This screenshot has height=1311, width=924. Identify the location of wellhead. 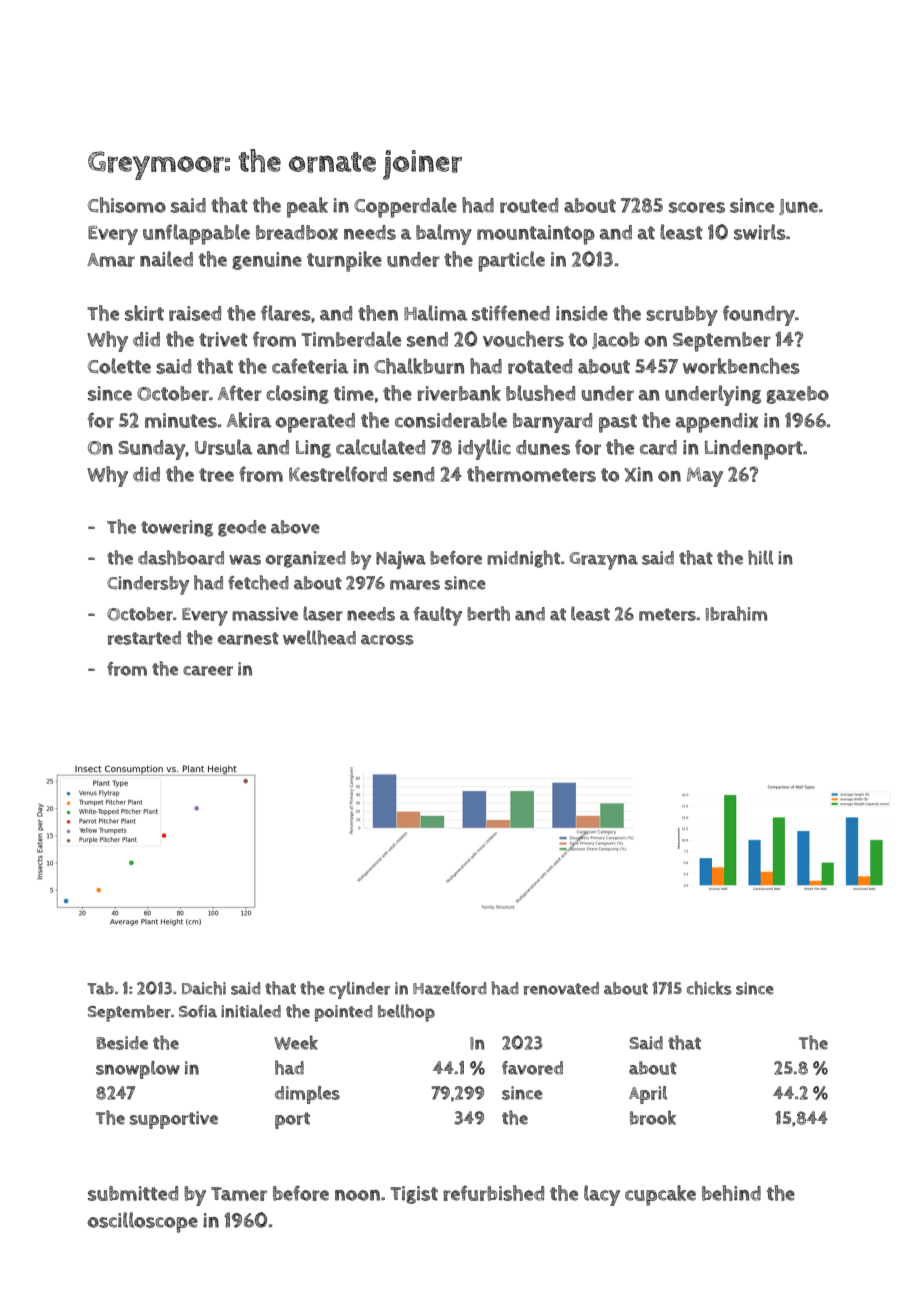
(319, 637).
